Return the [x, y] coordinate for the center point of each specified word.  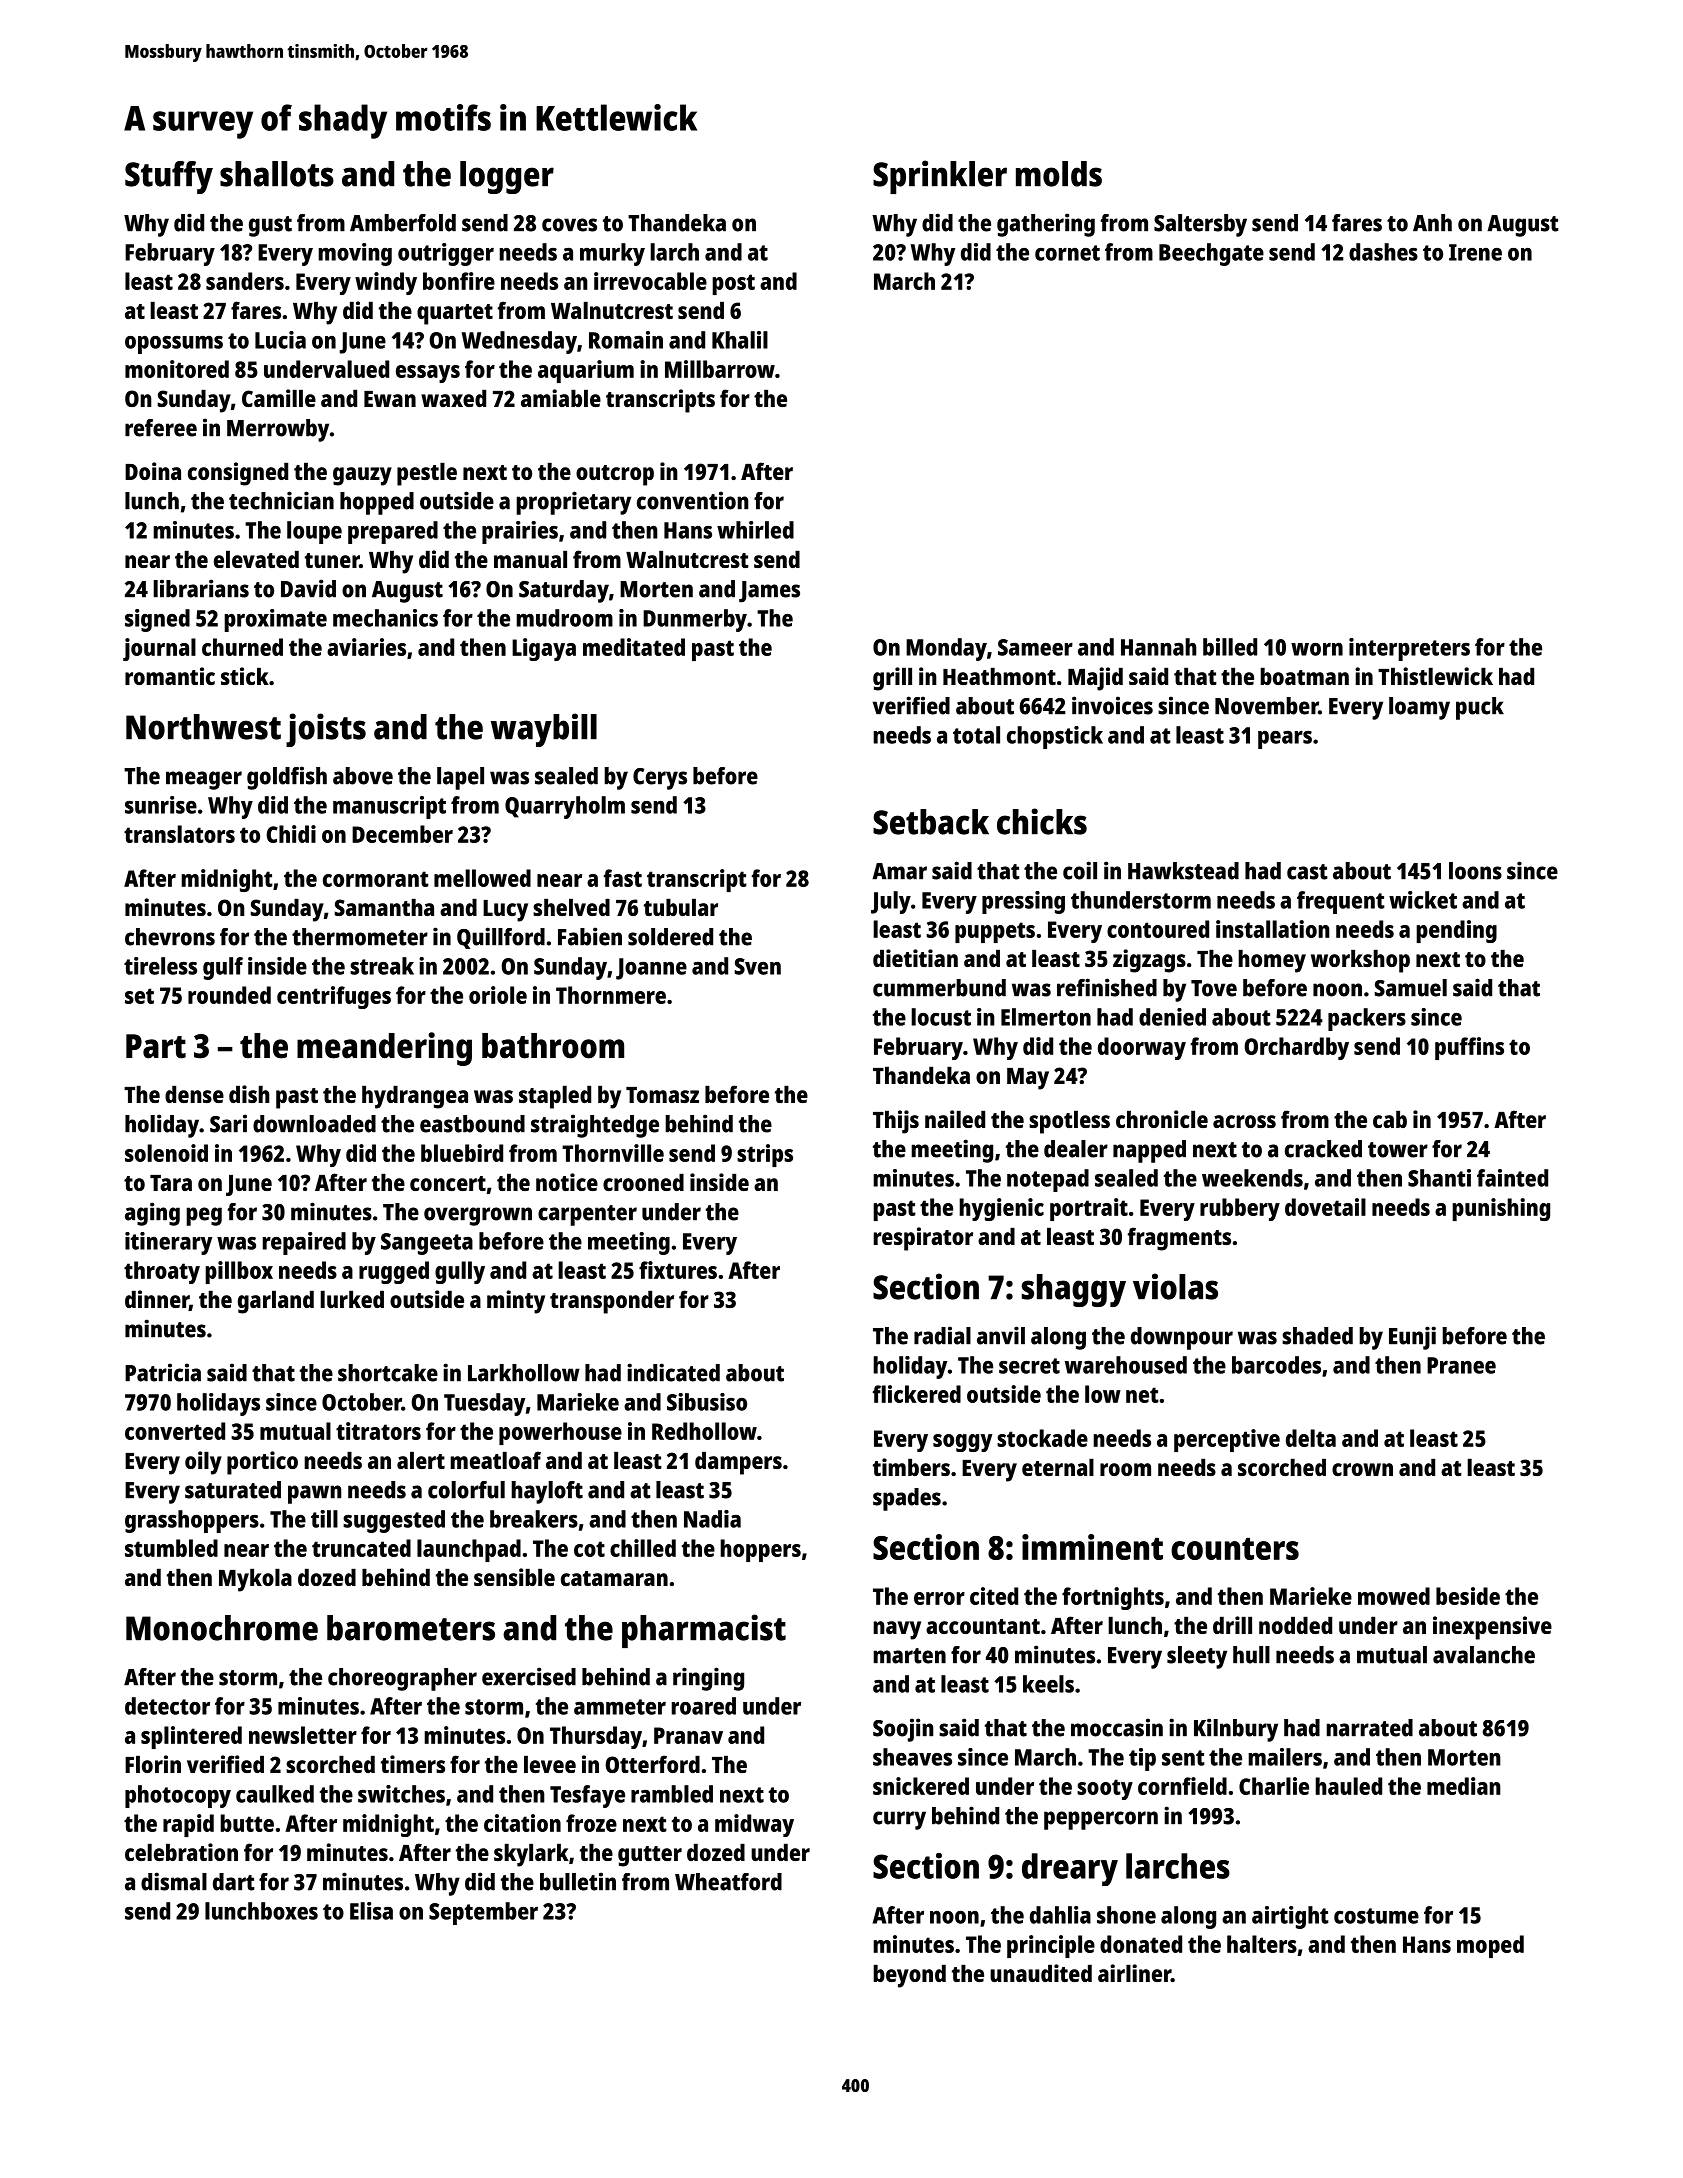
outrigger [446, 254]
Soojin [903, 1730]
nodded [1295, 1625]
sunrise [161, 805]
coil [1080, 870]
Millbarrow [720, 369]
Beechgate [1211, 254]
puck [1480, 708]
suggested [394, 1521]
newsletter [303, 1735]
